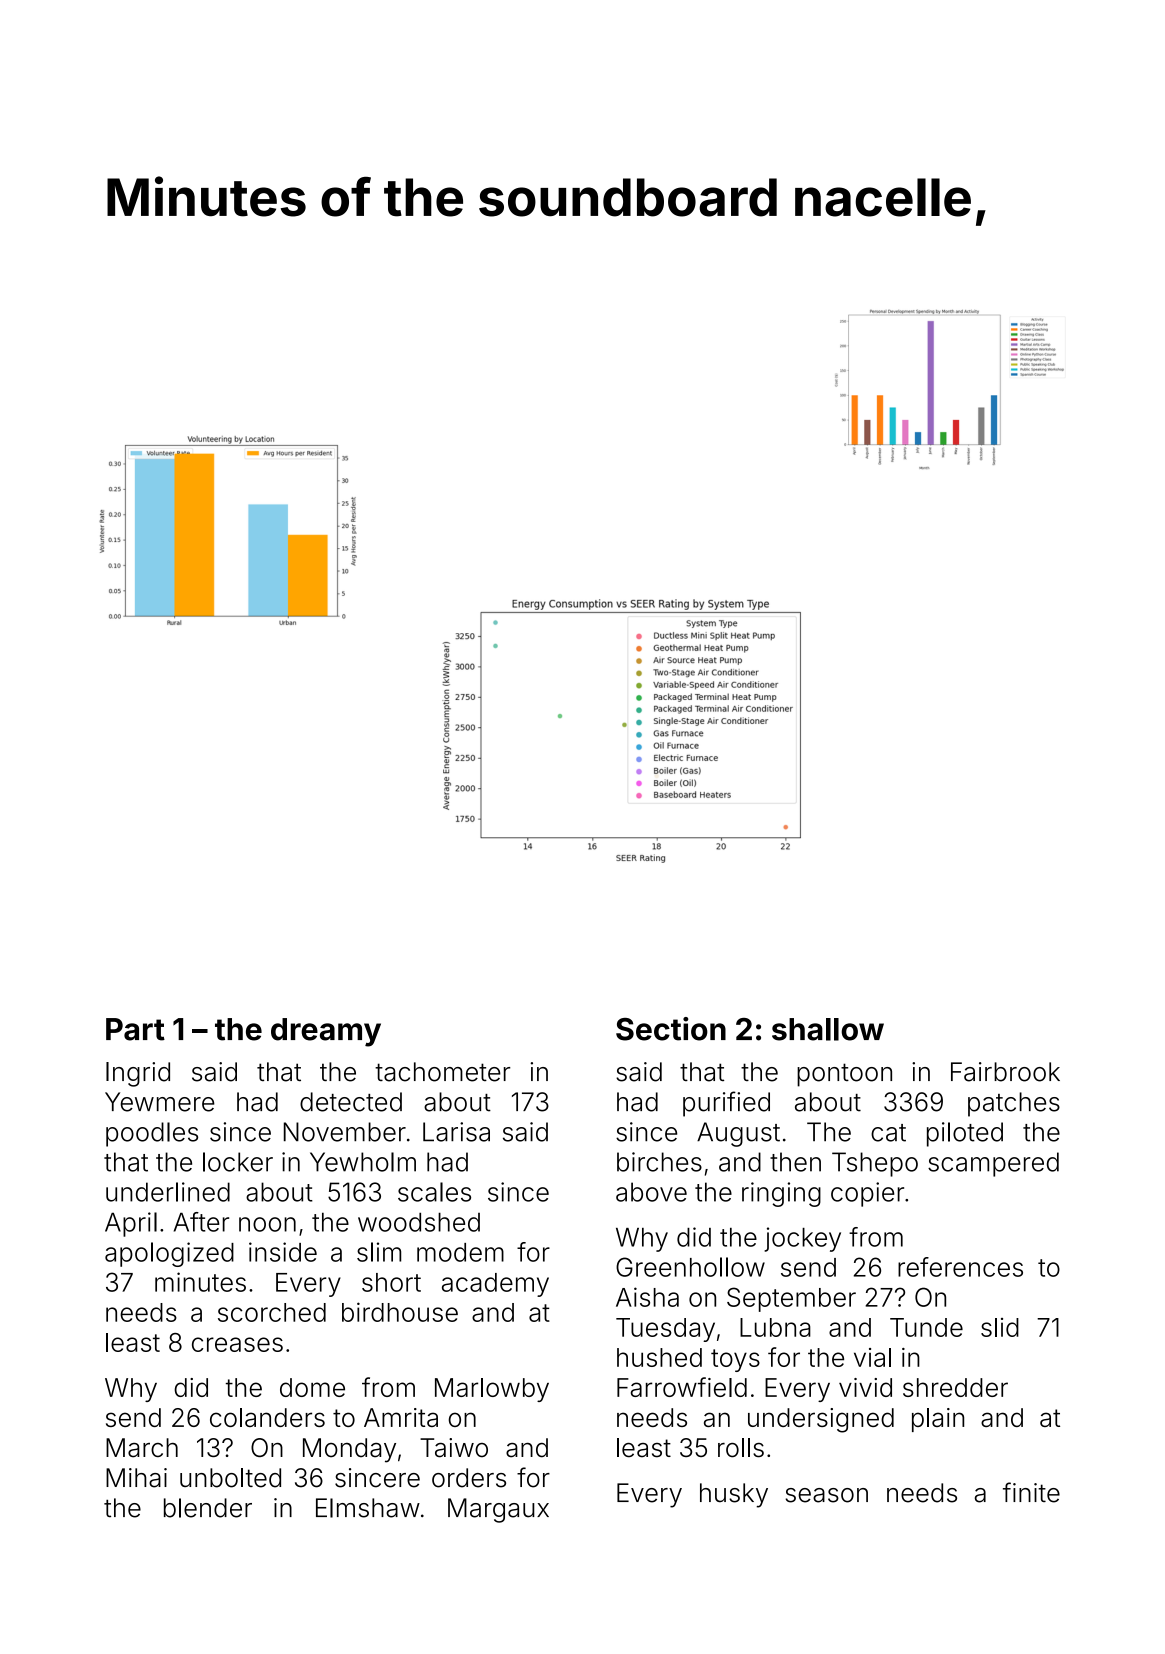 The image size is (1165, 1654). Describe the element at coordinates (267, 1224) in the document. I see `noon` at that location.
